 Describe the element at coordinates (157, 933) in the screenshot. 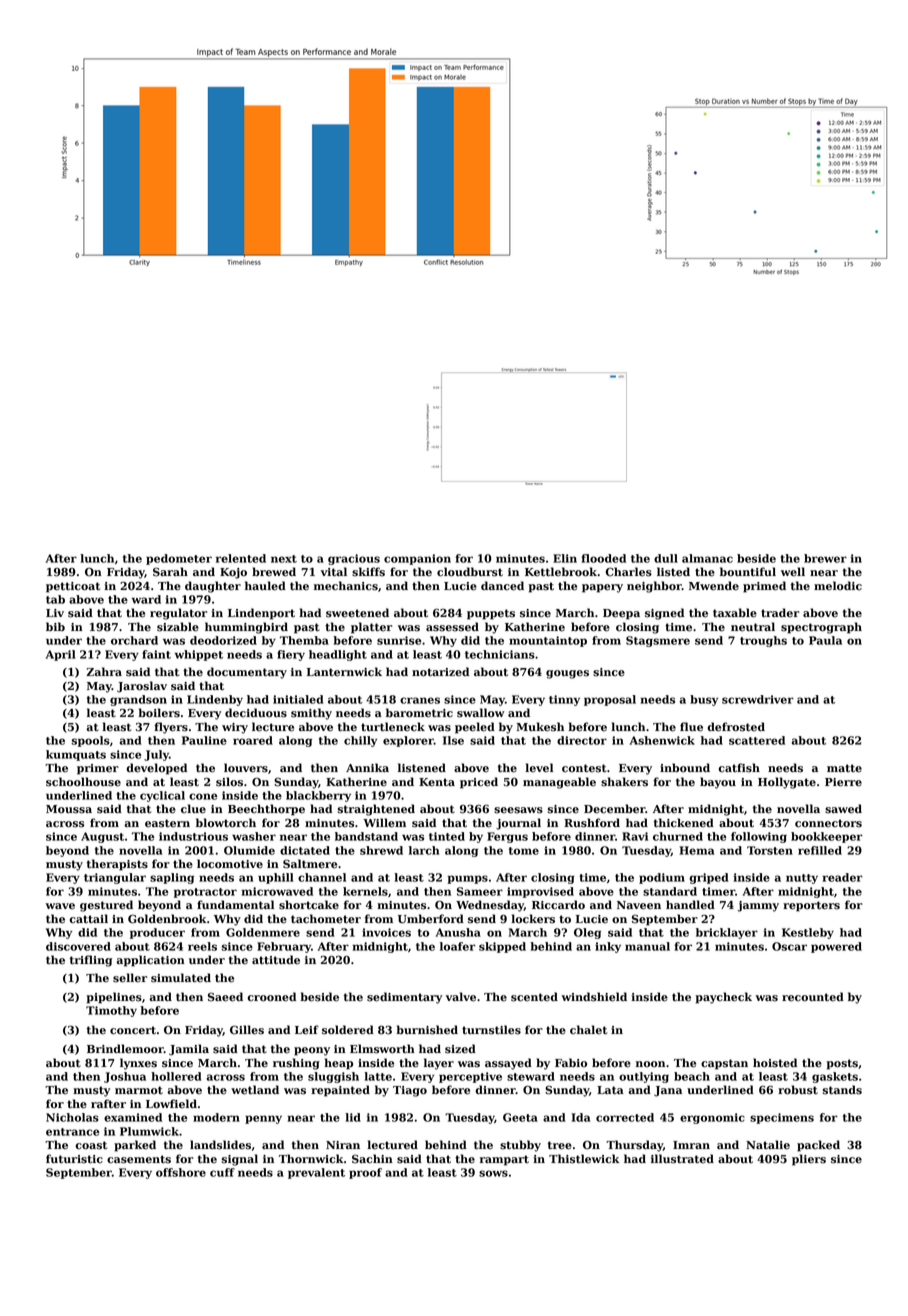

I see `producer` at that location.
